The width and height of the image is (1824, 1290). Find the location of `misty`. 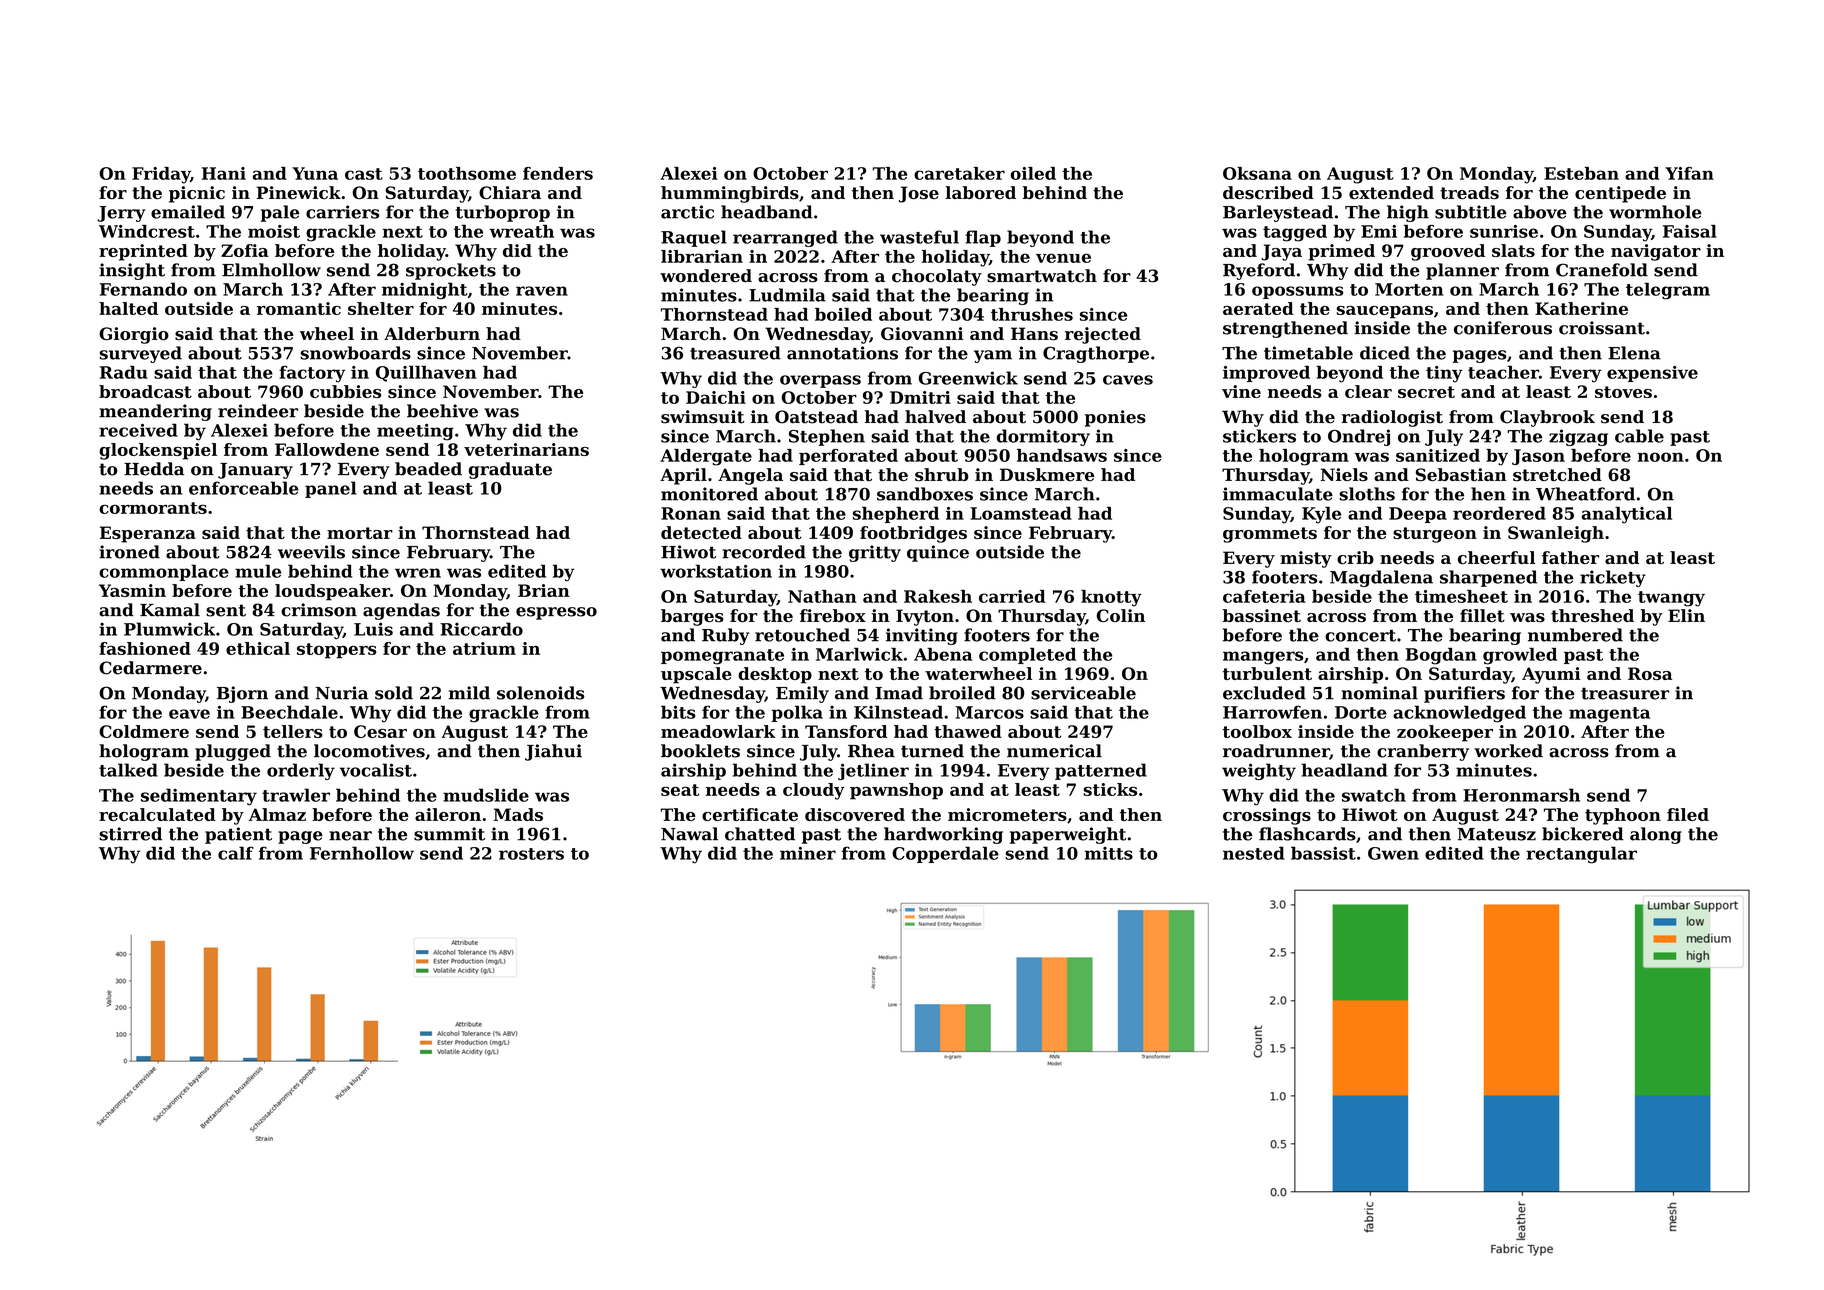

misty is located at coordinates (1306, 559).
